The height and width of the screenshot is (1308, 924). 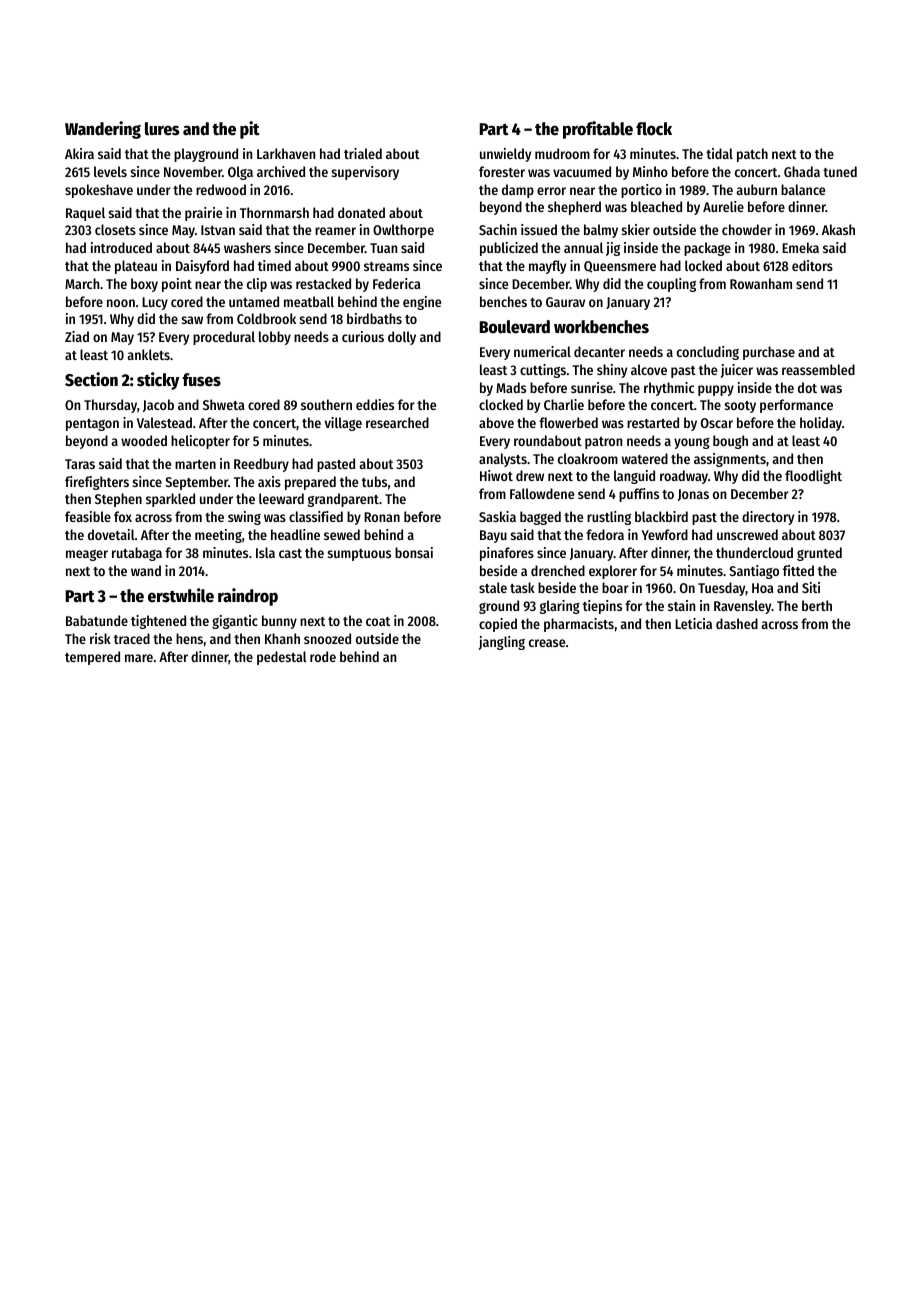 What do you see at coordinates (574, 208) in the screenshot?
I see `shepherd` at bounding box center [574, 208].
